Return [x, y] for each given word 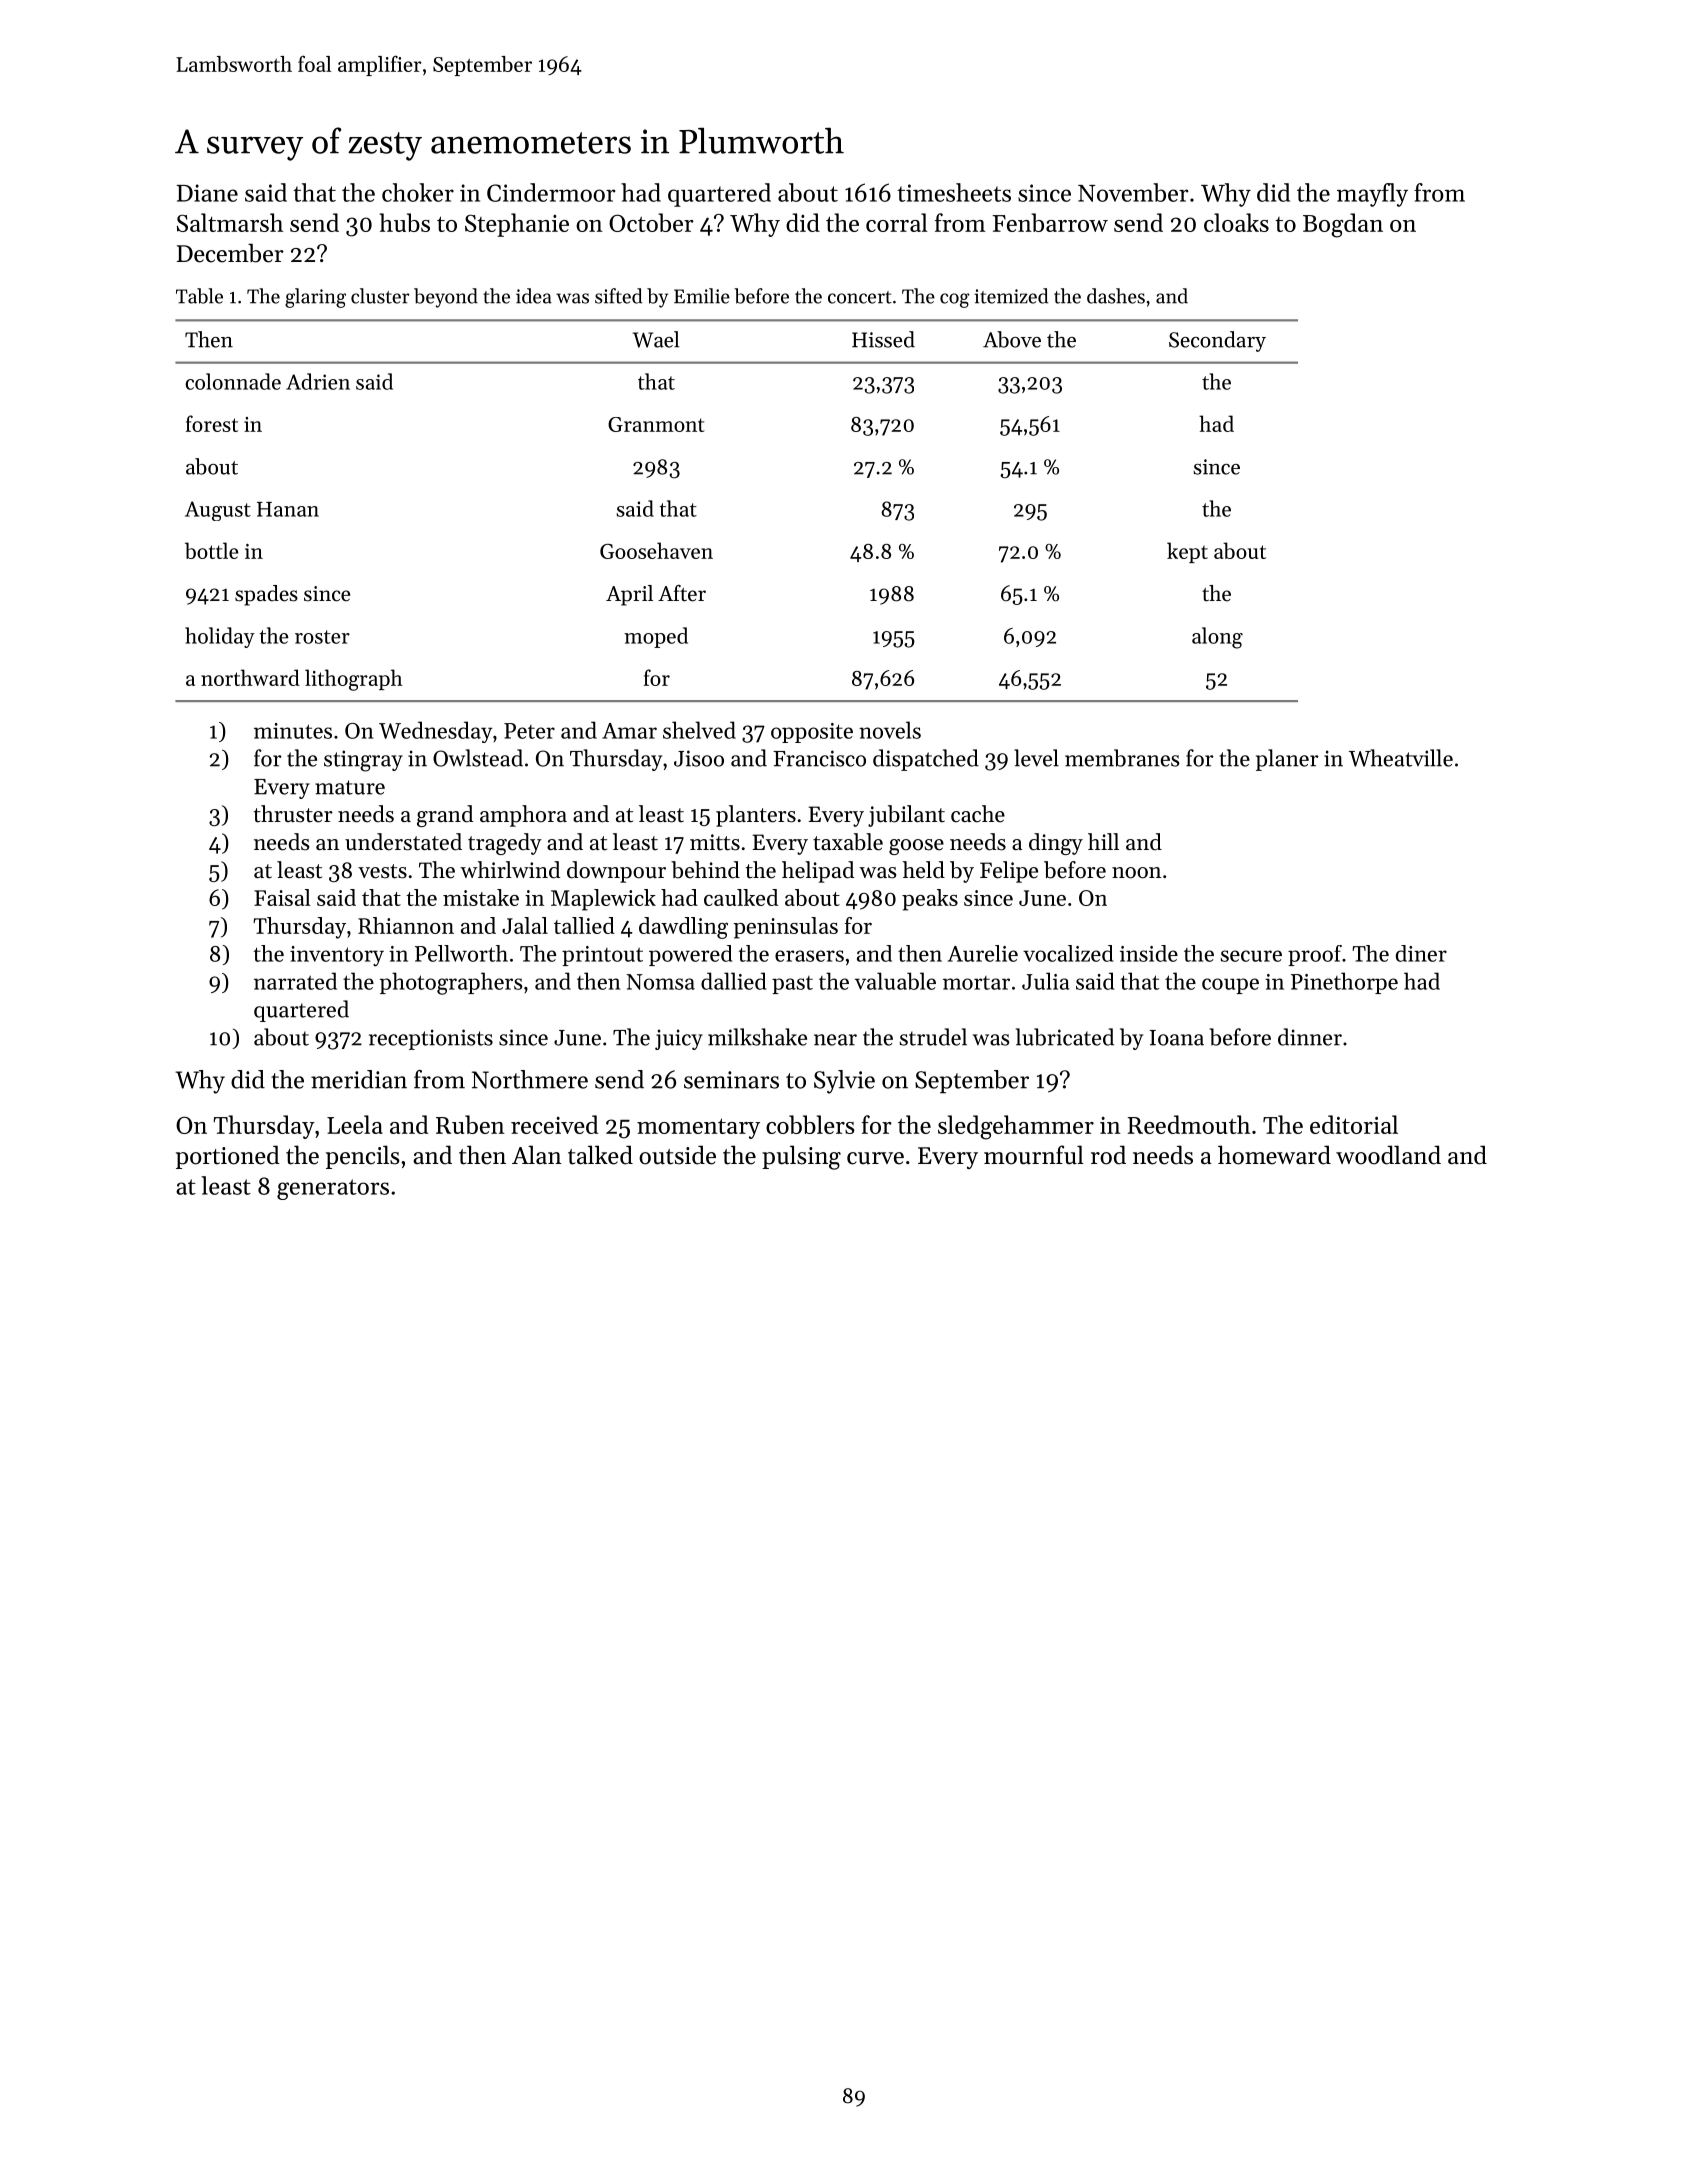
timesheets [954, 192]
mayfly [1372, 195]
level [1036, 758]
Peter [529, 731]
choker [418, 192]
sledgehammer [1016, 1127]
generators [333, 1189]
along [1217, 638]
